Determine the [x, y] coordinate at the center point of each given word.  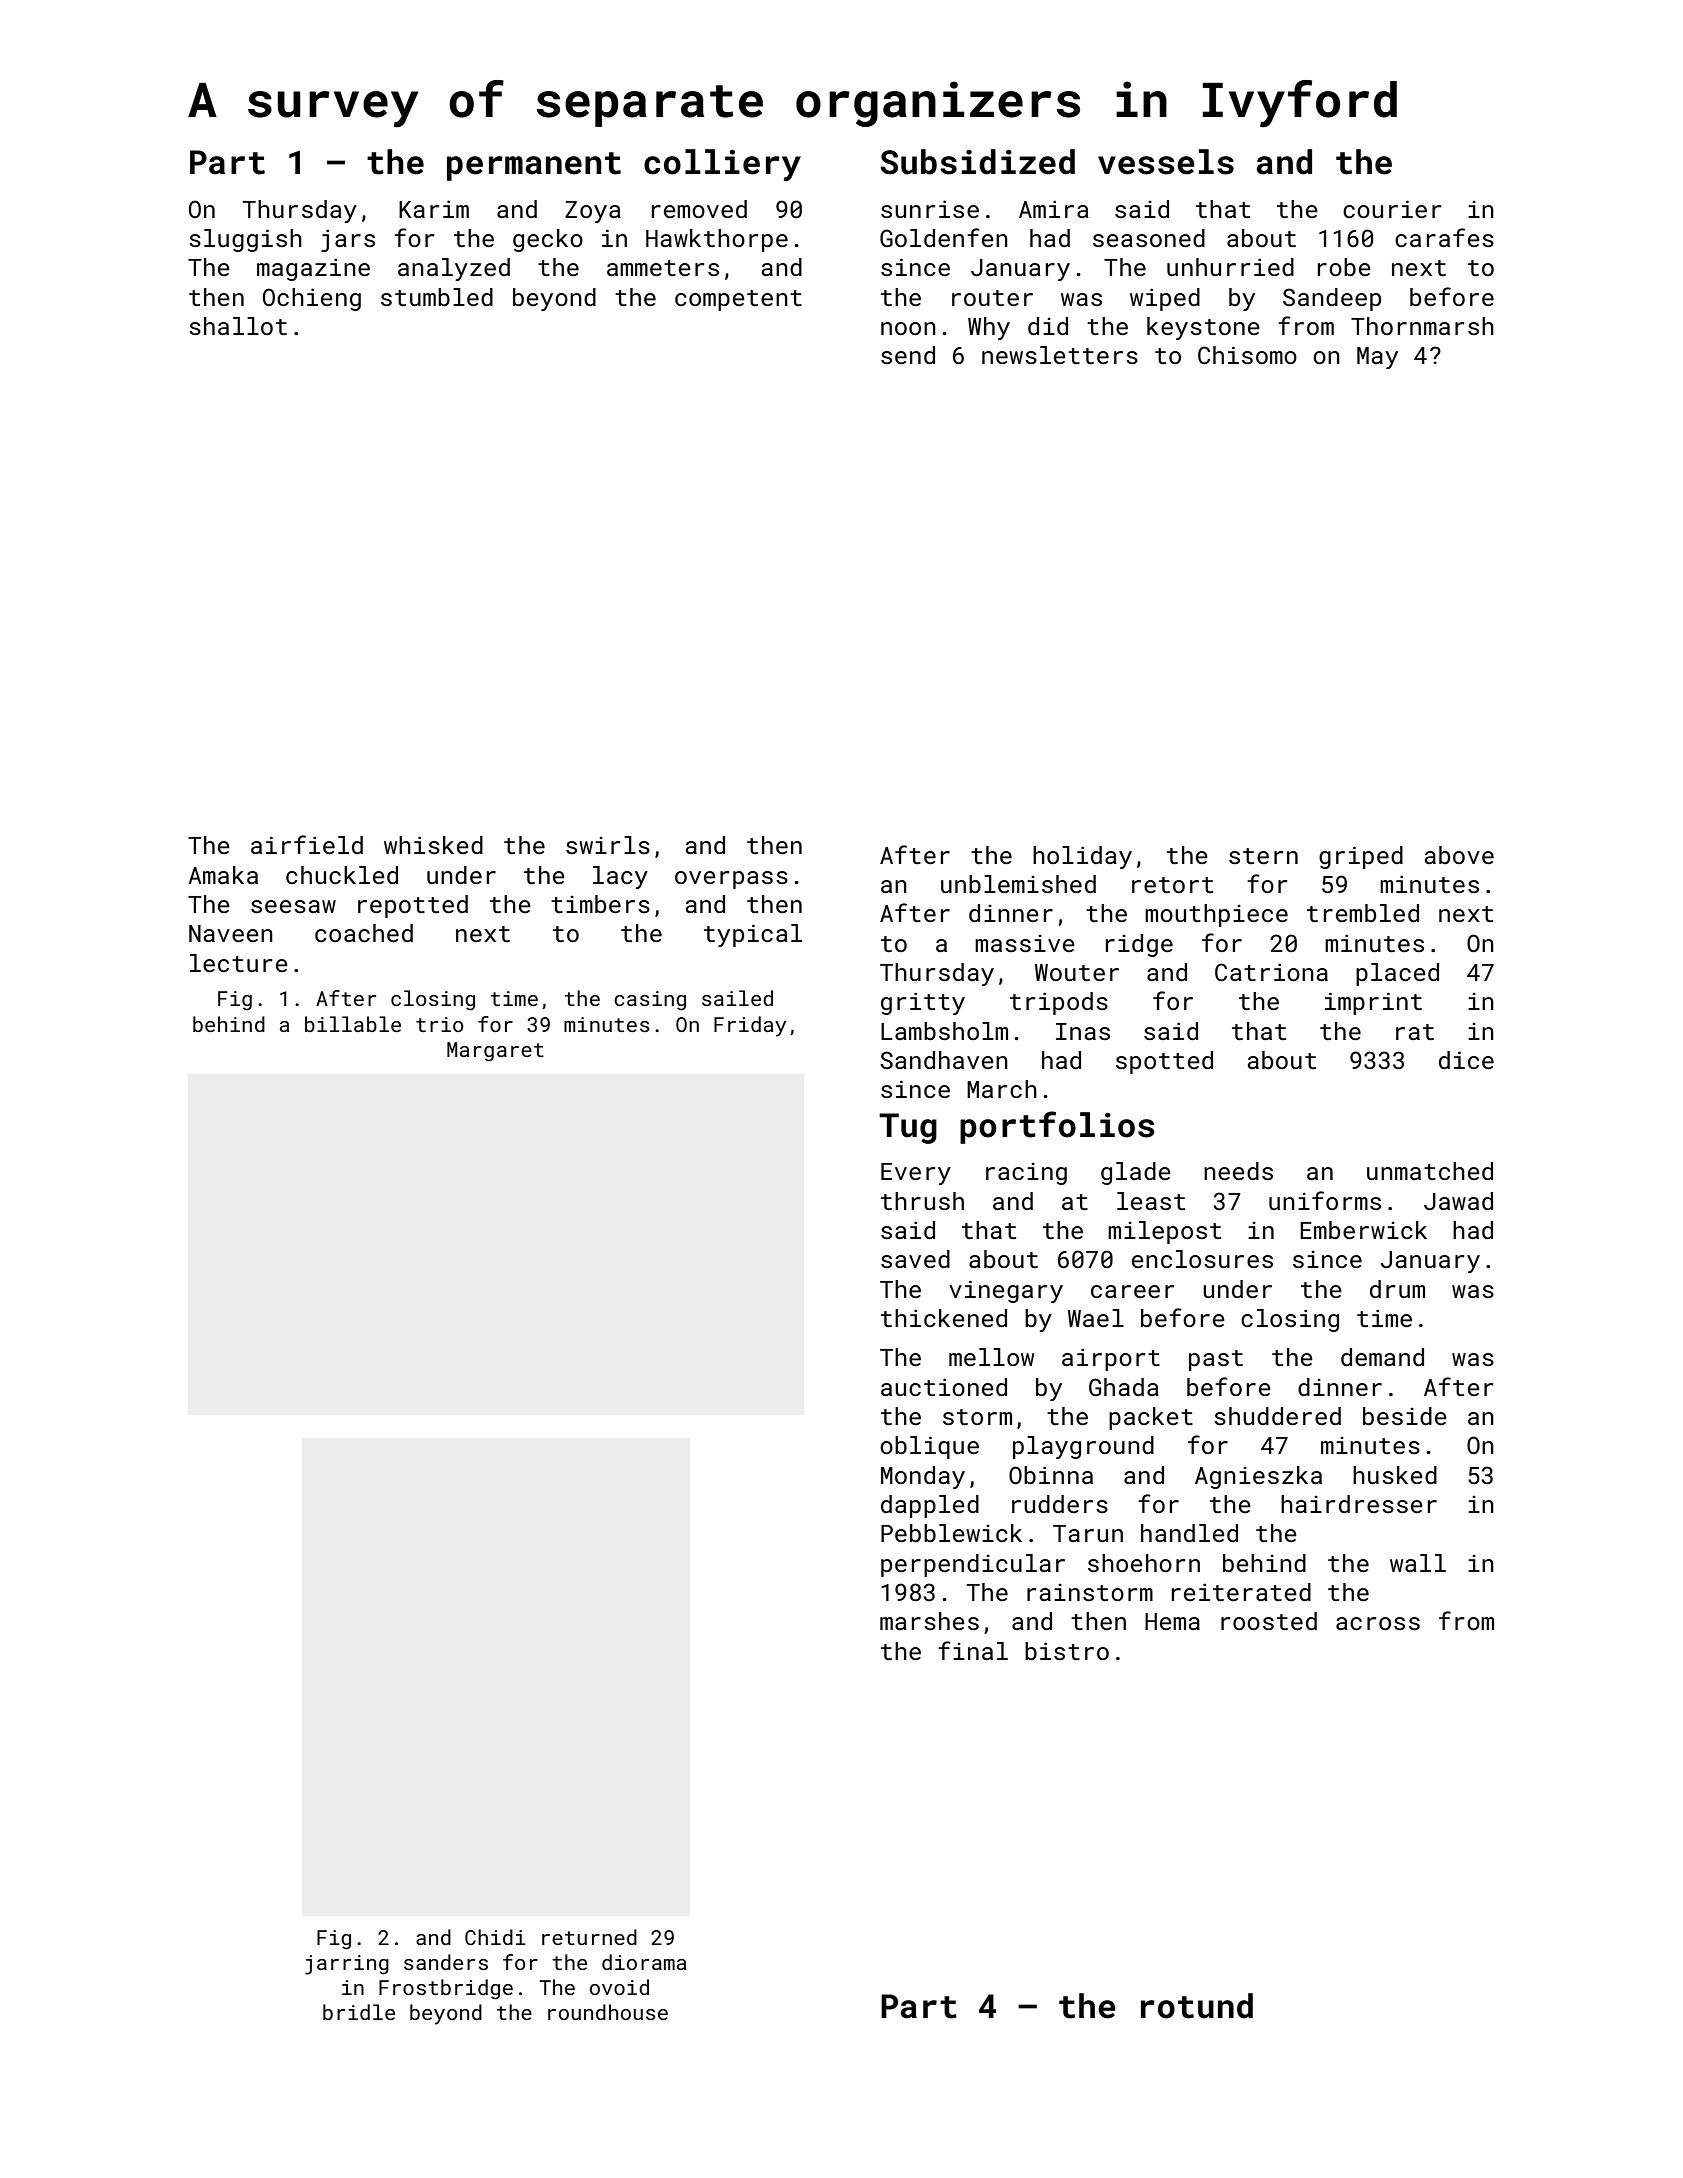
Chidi [495, 1937]
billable [353, 1024]
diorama [644, 1962]
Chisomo [1247, 355]
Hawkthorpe [717, 240]
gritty [923, 1003]
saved [915, 1259]
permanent [534, 166]
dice [1466, 1060]
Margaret [495, 1052]
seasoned [1149, 238]
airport [1111, 1359]
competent [738, 300]
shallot [238, 326]
